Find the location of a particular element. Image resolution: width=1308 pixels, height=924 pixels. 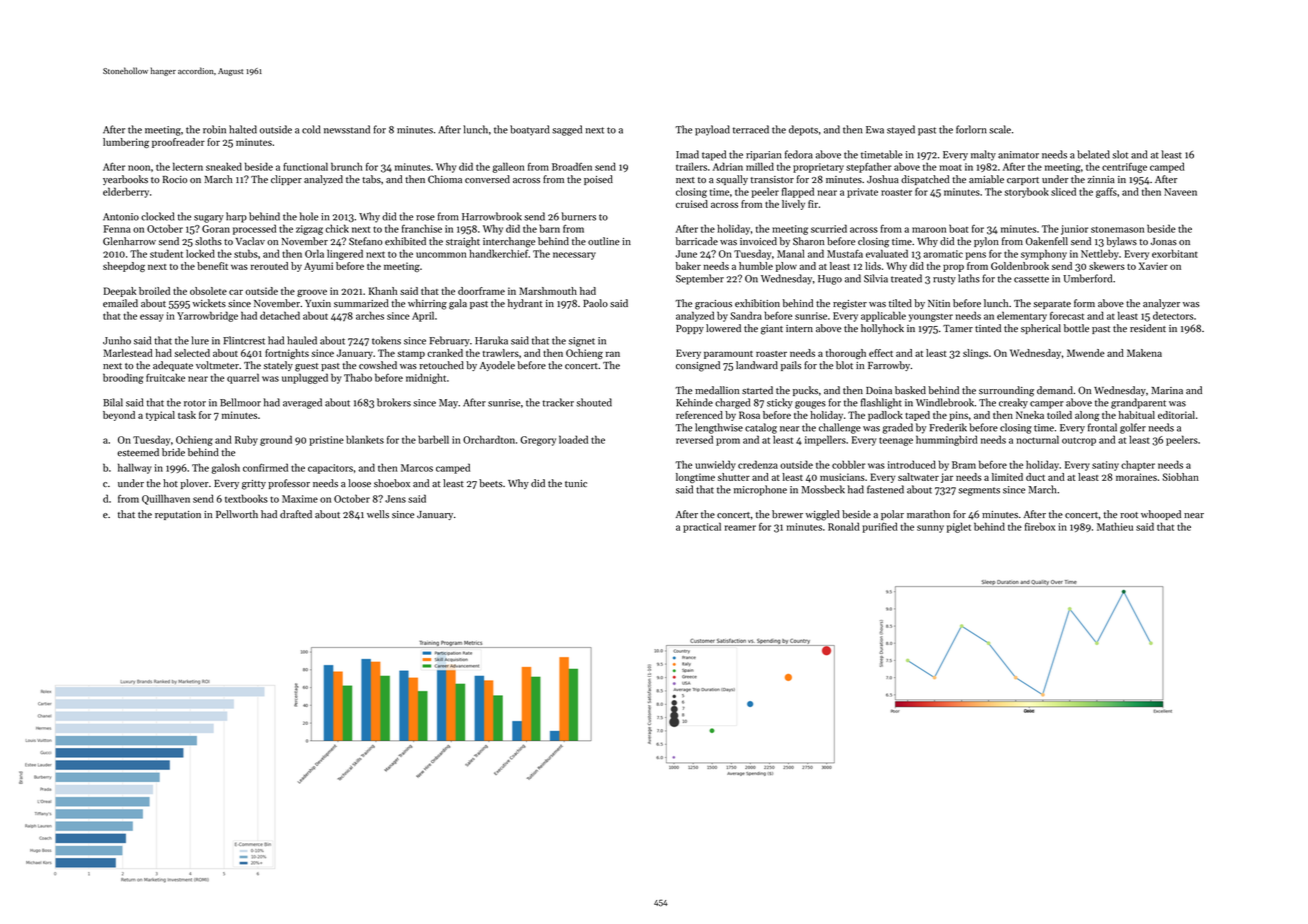

hot is located at coordinates (170, 483).
